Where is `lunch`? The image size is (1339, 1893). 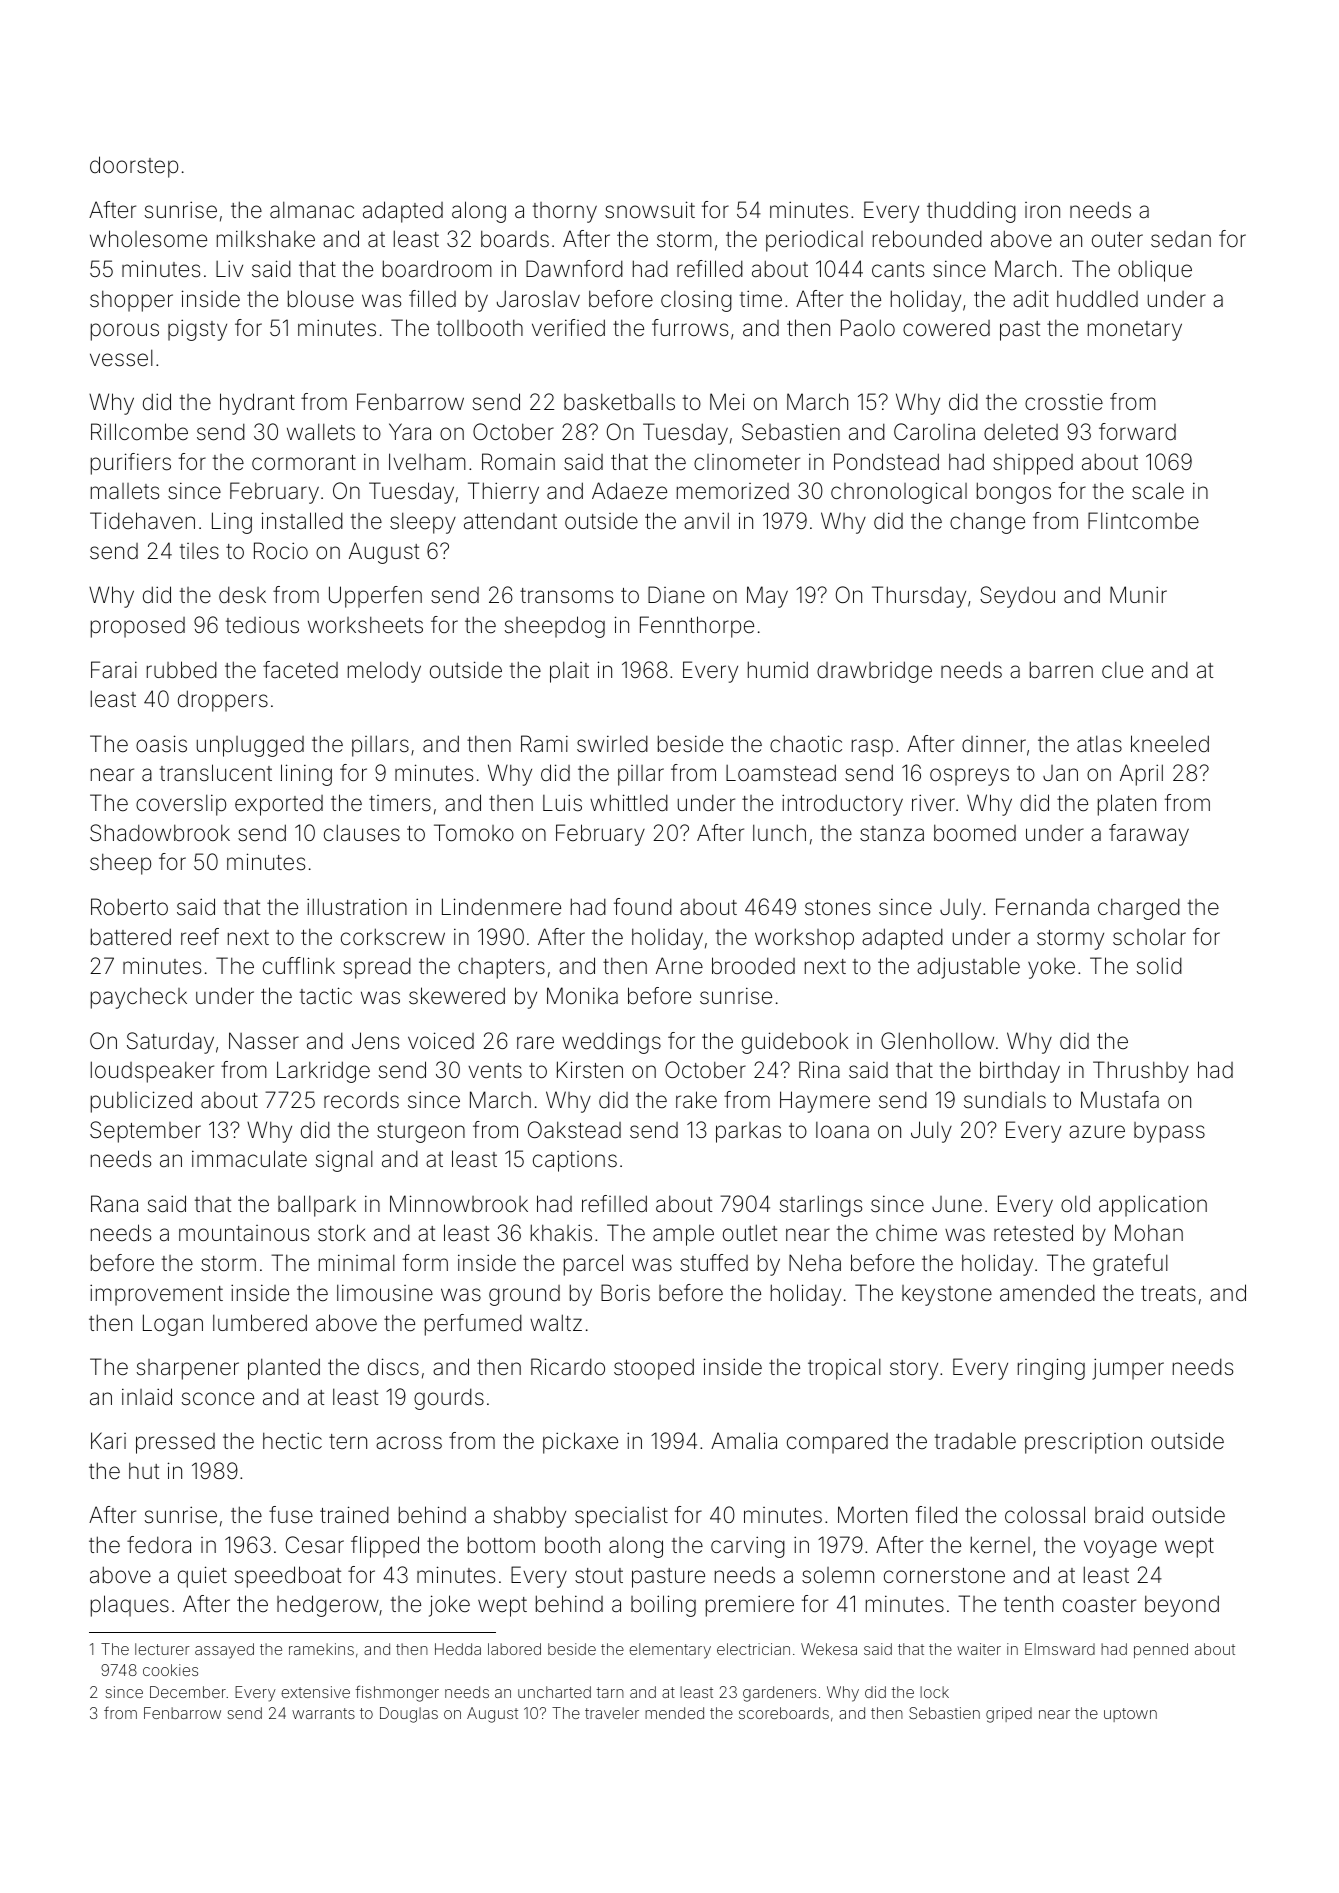
lunch is located at coordinates (779, 832).
